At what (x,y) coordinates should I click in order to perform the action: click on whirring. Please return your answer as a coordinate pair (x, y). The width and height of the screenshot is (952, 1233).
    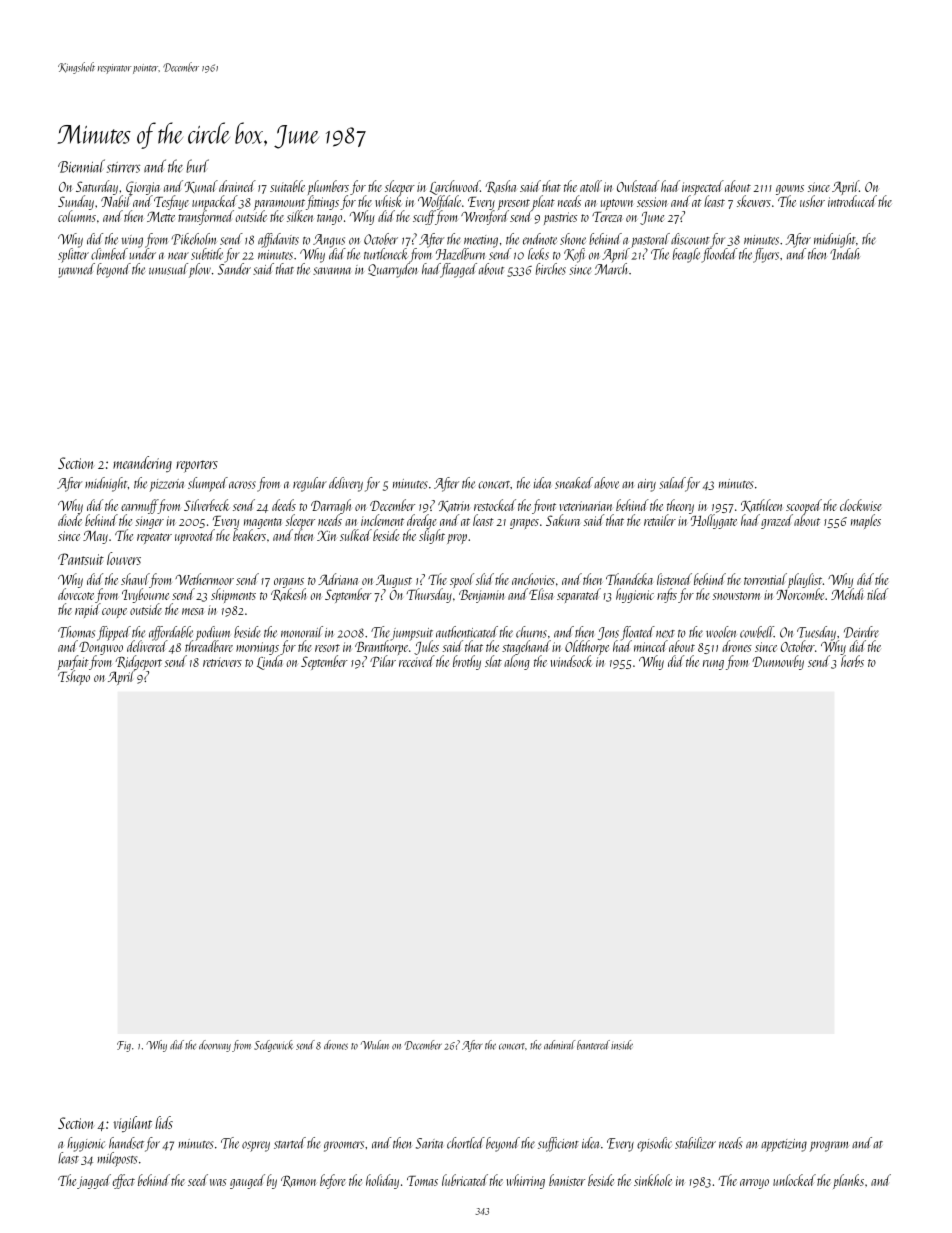
    Looking at the image, I should click on (526, 1181).
